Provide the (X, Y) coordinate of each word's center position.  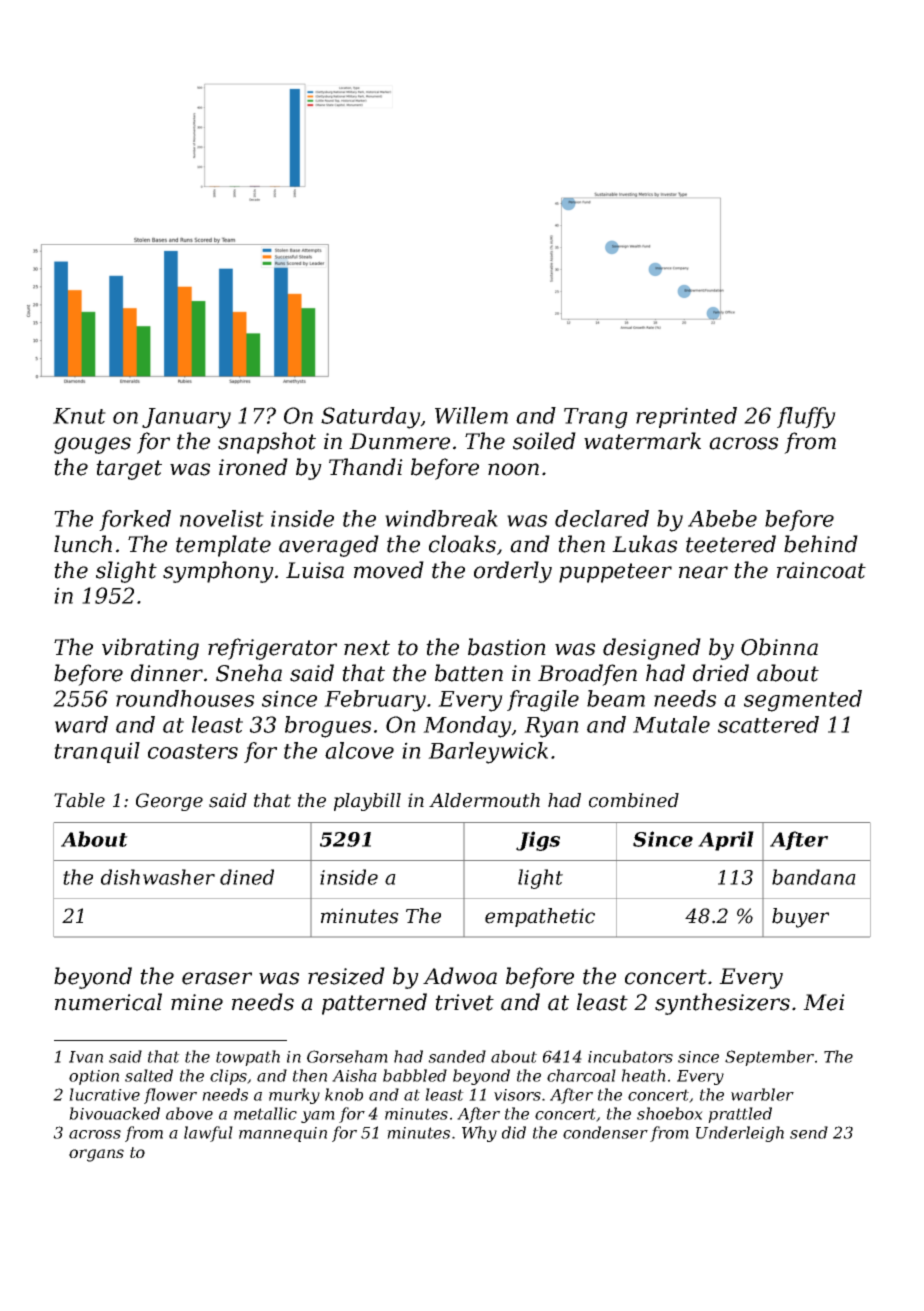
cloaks (462, 544)
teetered (731, 544)
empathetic (540, 917)
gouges (92, 445)
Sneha (249, 673)
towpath (248, 1058)
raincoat (821, 570)
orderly (513, 572)
